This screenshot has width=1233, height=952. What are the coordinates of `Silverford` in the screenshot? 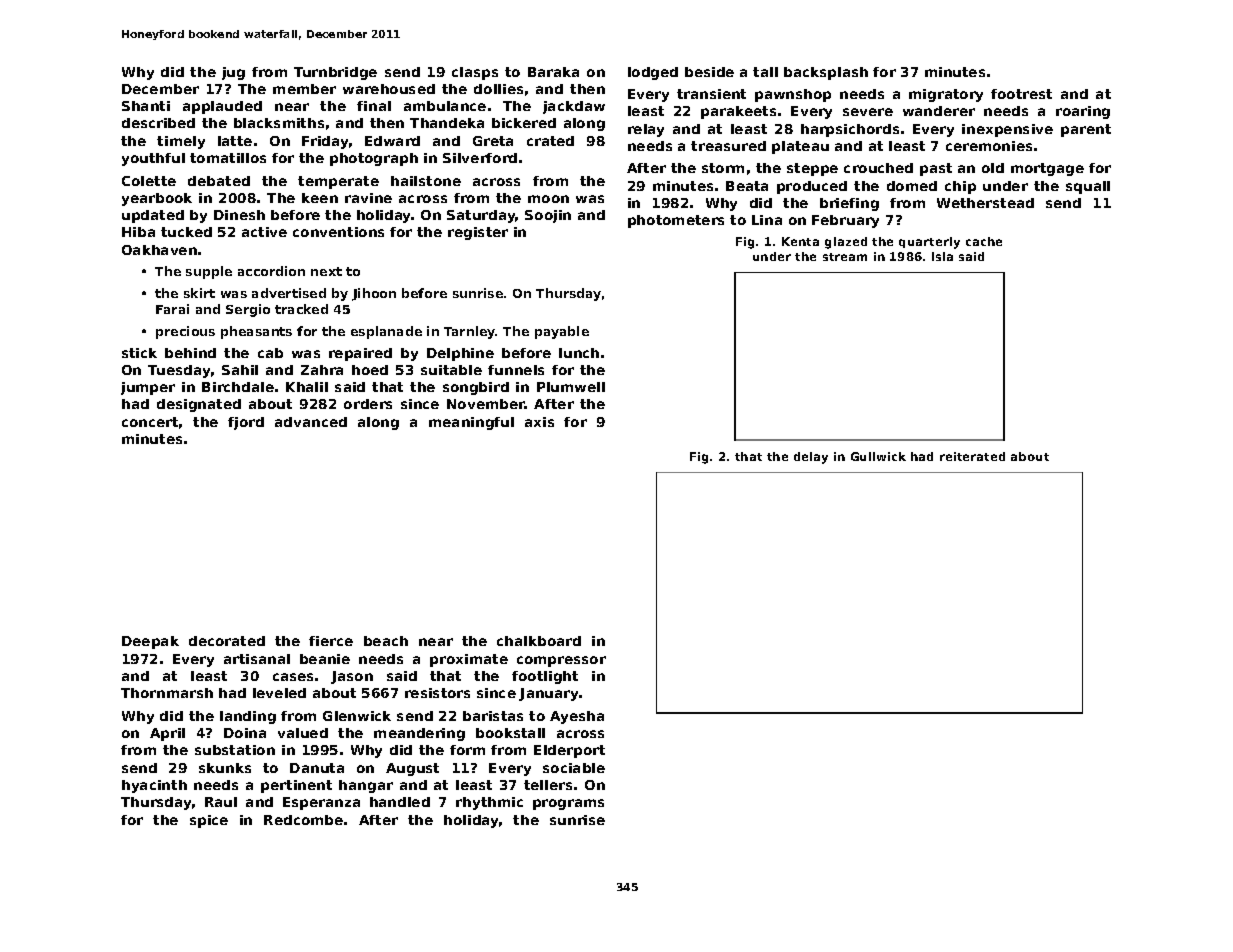 It's located at (480, 158).
